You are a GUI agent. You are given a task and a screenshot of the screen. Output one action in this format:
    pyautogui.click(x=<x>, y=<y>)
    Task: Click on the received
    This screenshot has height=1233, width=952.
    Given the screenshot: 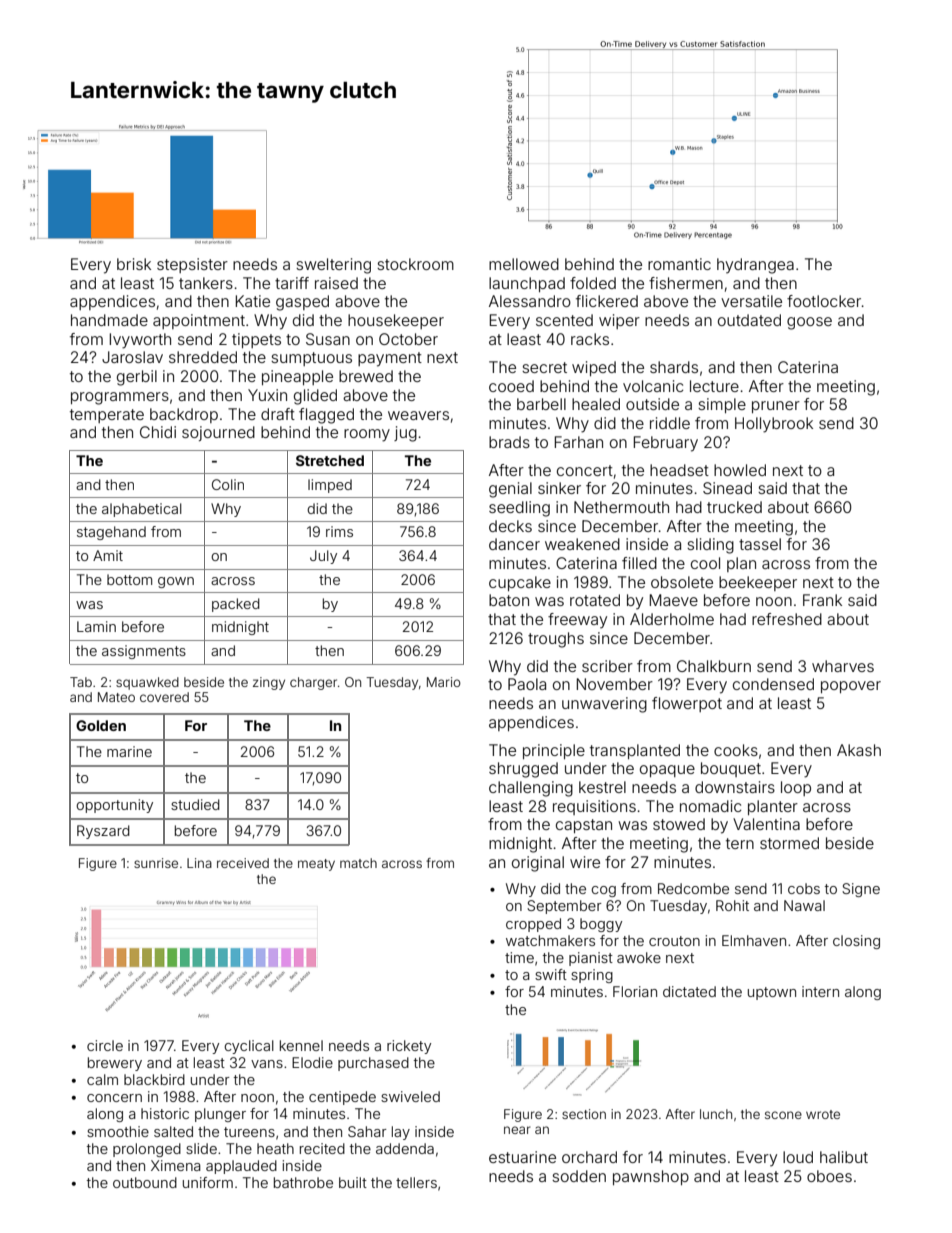 What is the action you would take?
    pyautogui.click(x=243, y=863)
